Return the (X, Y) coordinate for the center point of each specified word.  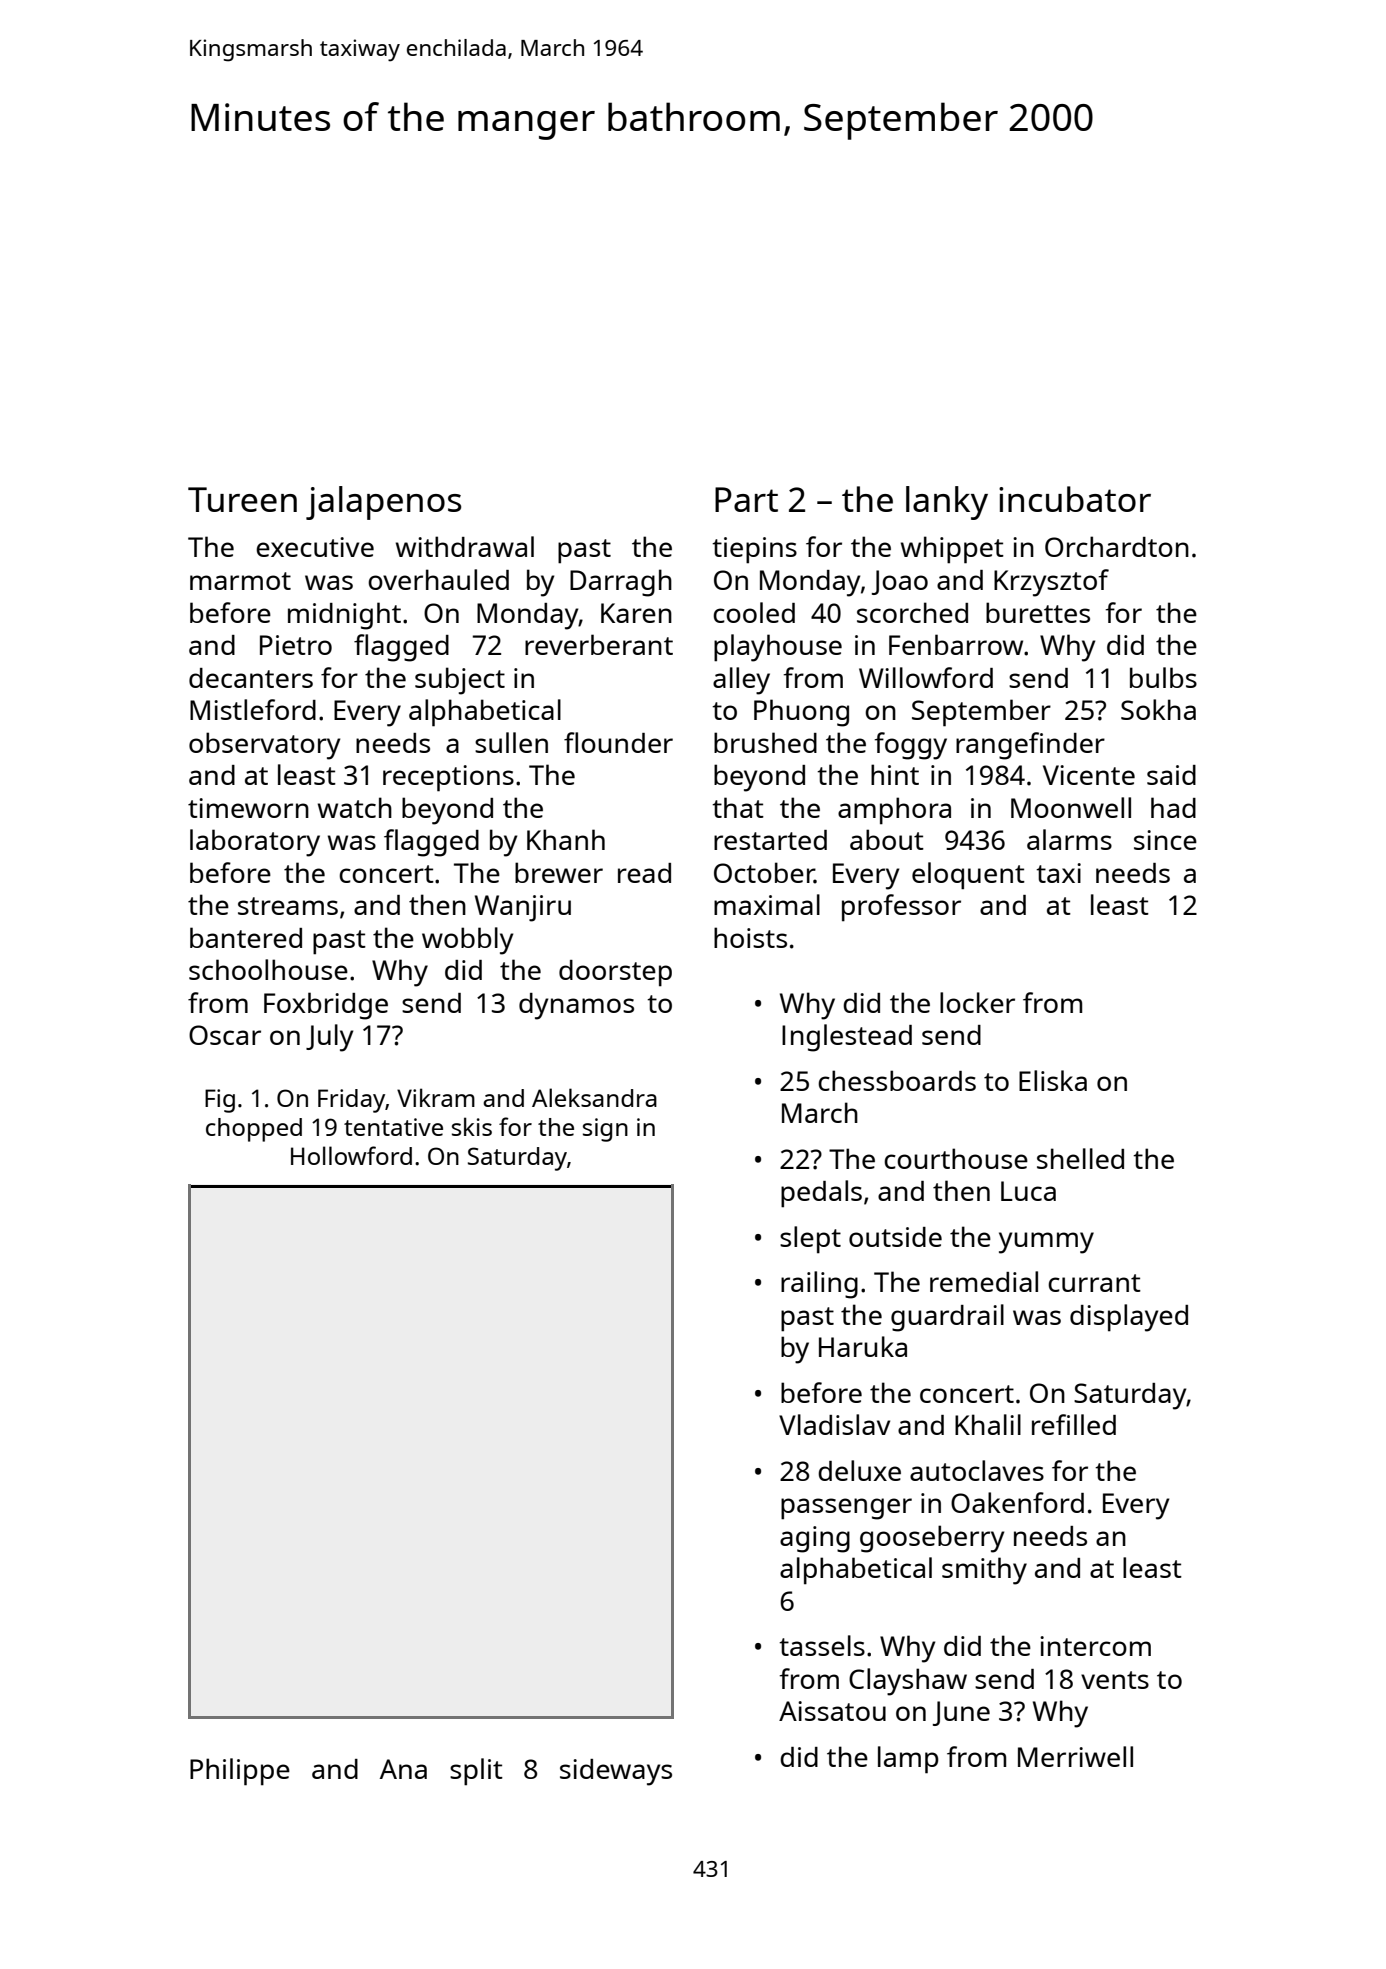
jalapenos (383, 503)
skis (472, 1126)
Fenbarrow (956, 644)
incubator (1075, 499)
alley (741, 681)
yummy (1046, 1243)
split (476, 1772)
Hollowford (351, 1155)
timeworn (248, 808)
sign (605, 1130)
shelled (1080, 1158)
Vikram (436, 1097)
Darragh (621, 583)
